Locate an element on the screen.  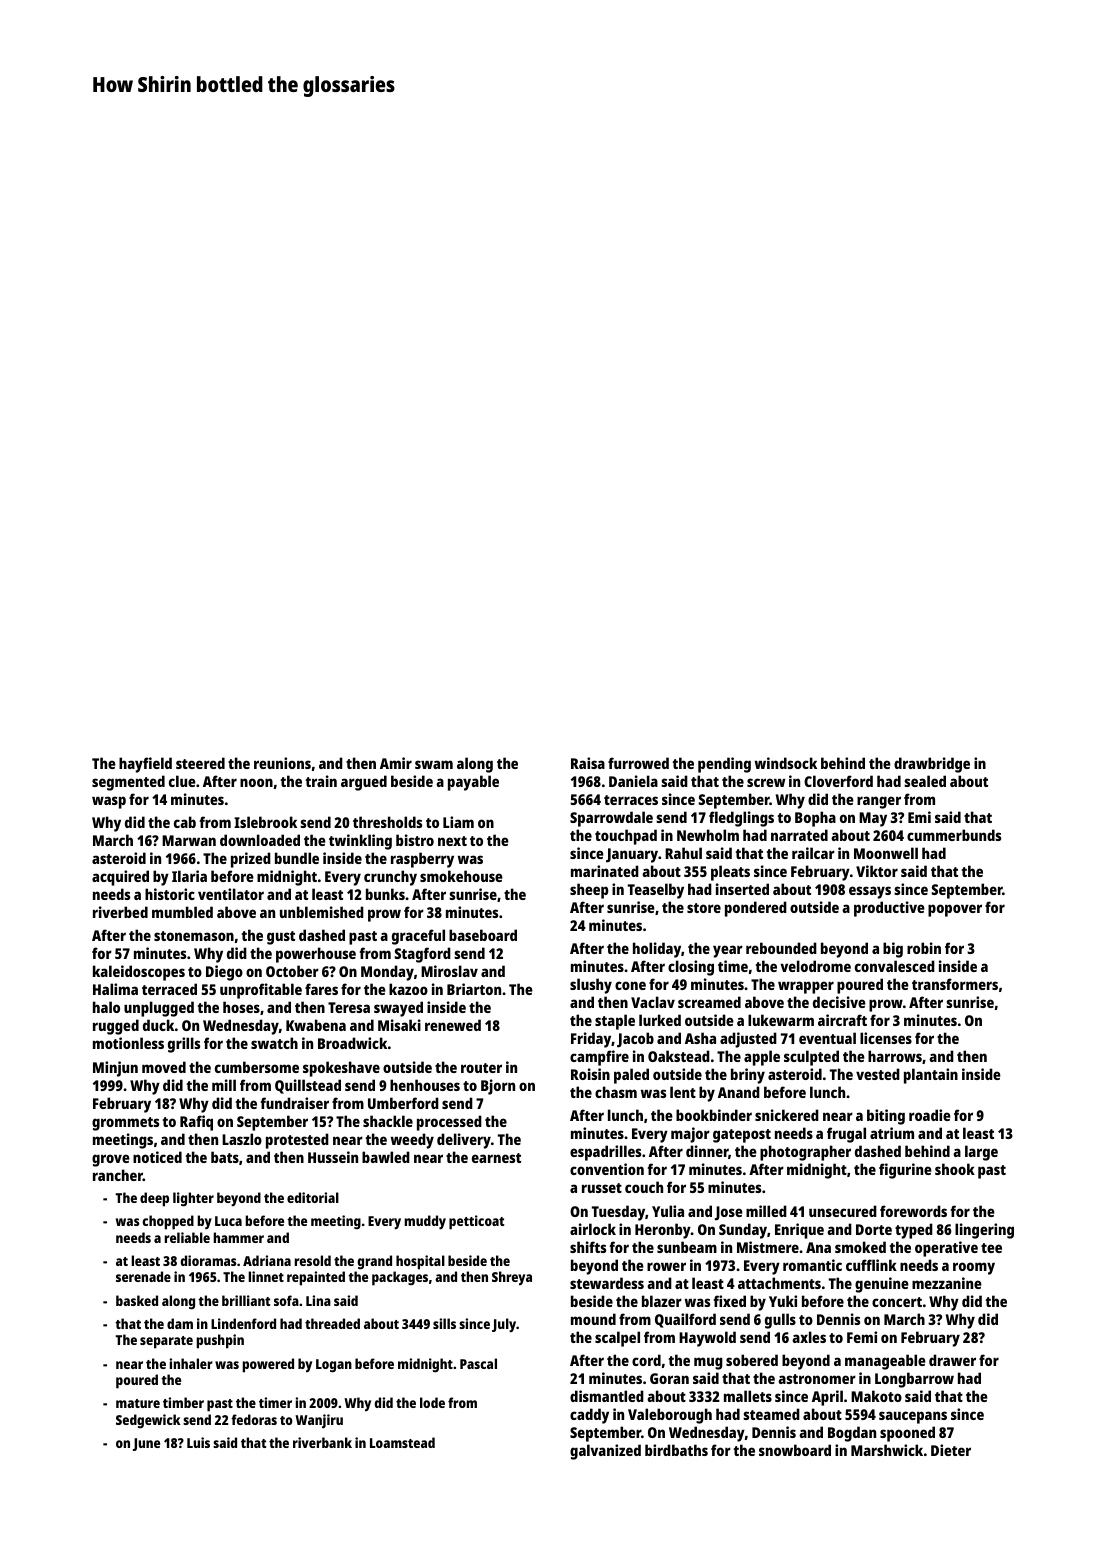
shackle is located at coordinates (388, 1121).
